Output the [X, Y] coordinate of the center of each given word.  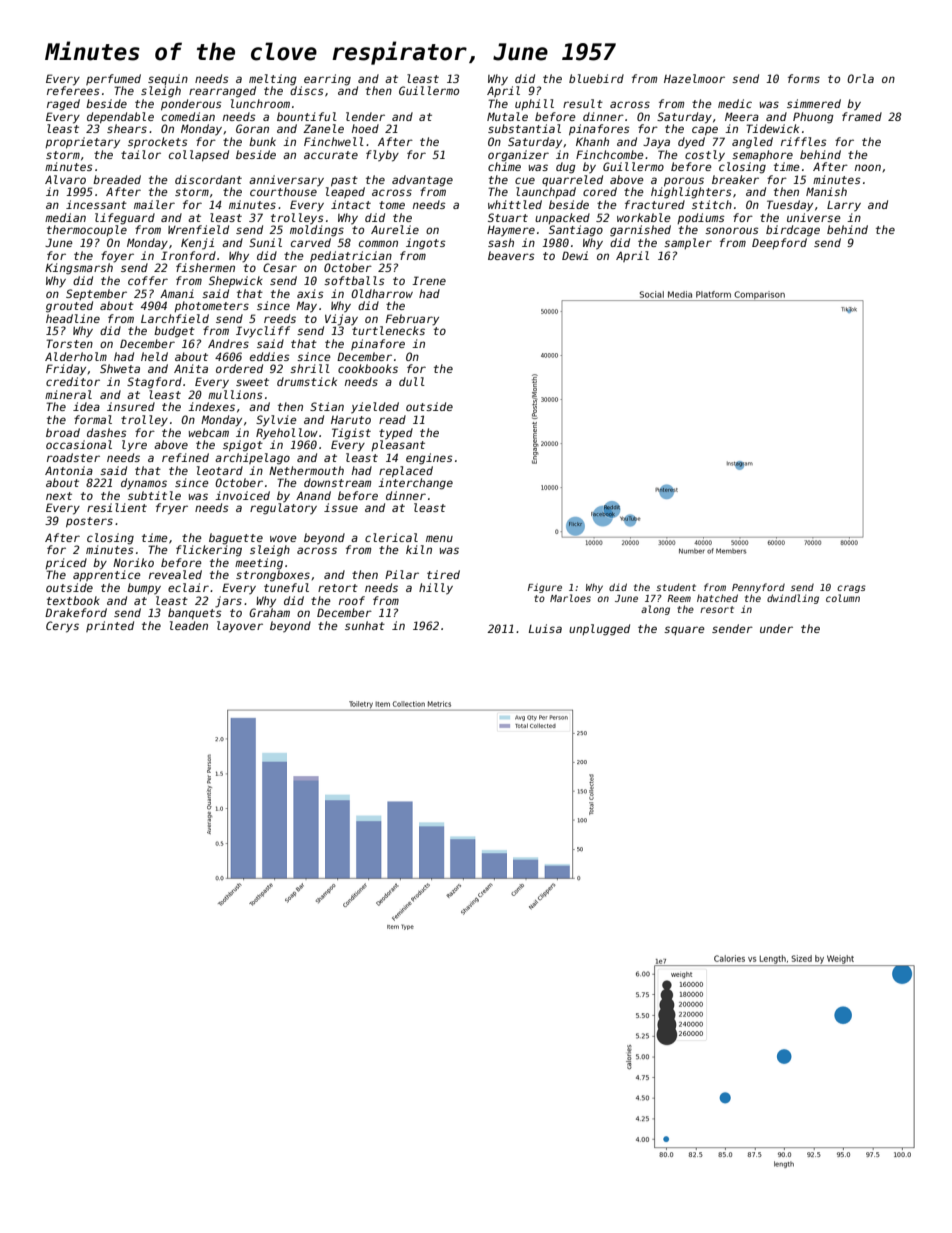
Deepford [779, 243]
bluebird [596, 78]
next [59, 496]
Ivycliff [263, 332]
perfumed [113, 79]
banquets [195, 614]
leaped [345, 192]
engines [429, 459]
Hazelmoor [694, 78]
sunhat [365, 625]
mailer [154, 204]
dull [412, 381]
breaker [735, 179]
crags [851, 589]
